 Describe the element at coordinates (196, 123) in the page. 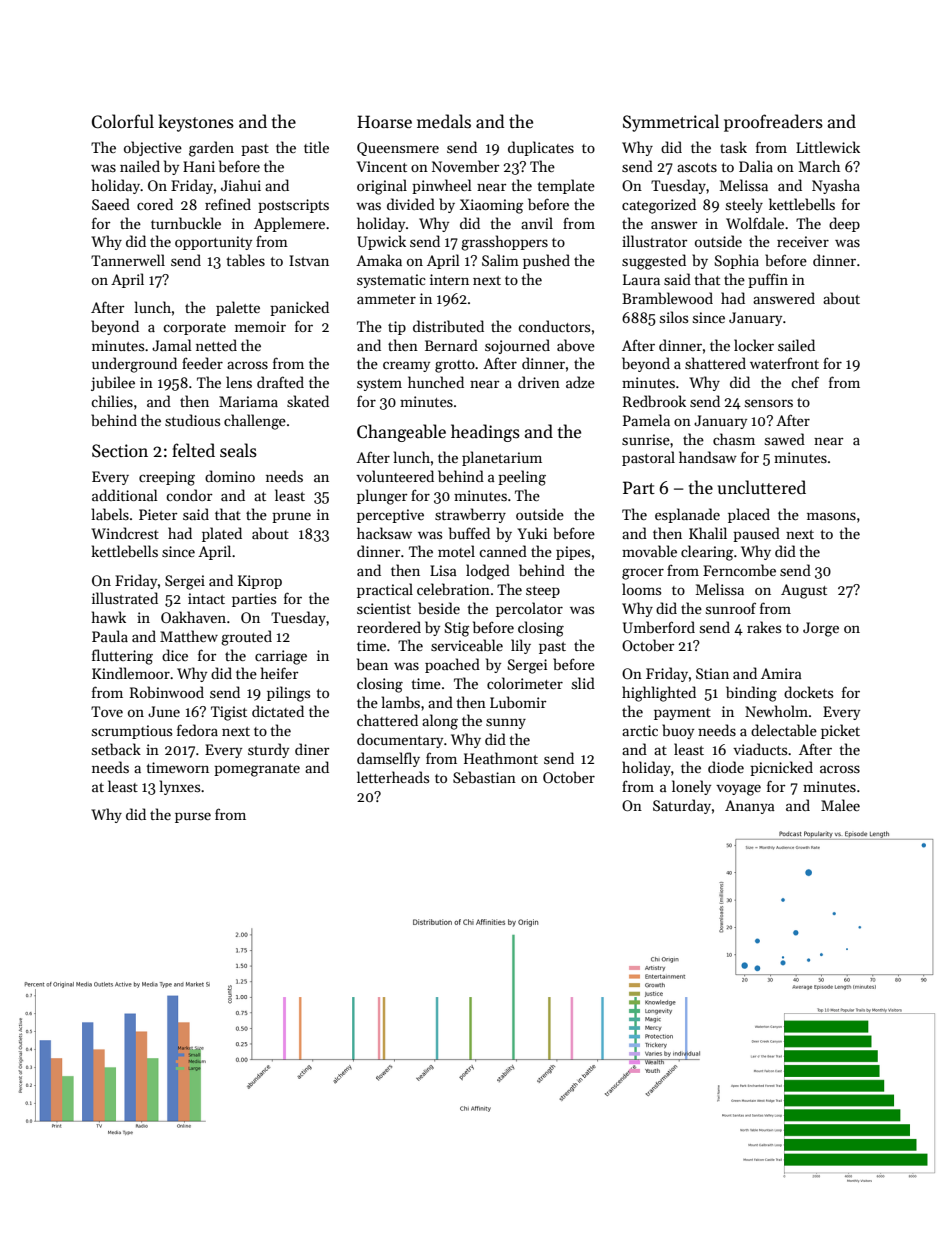

I see `keystones` at that location.
